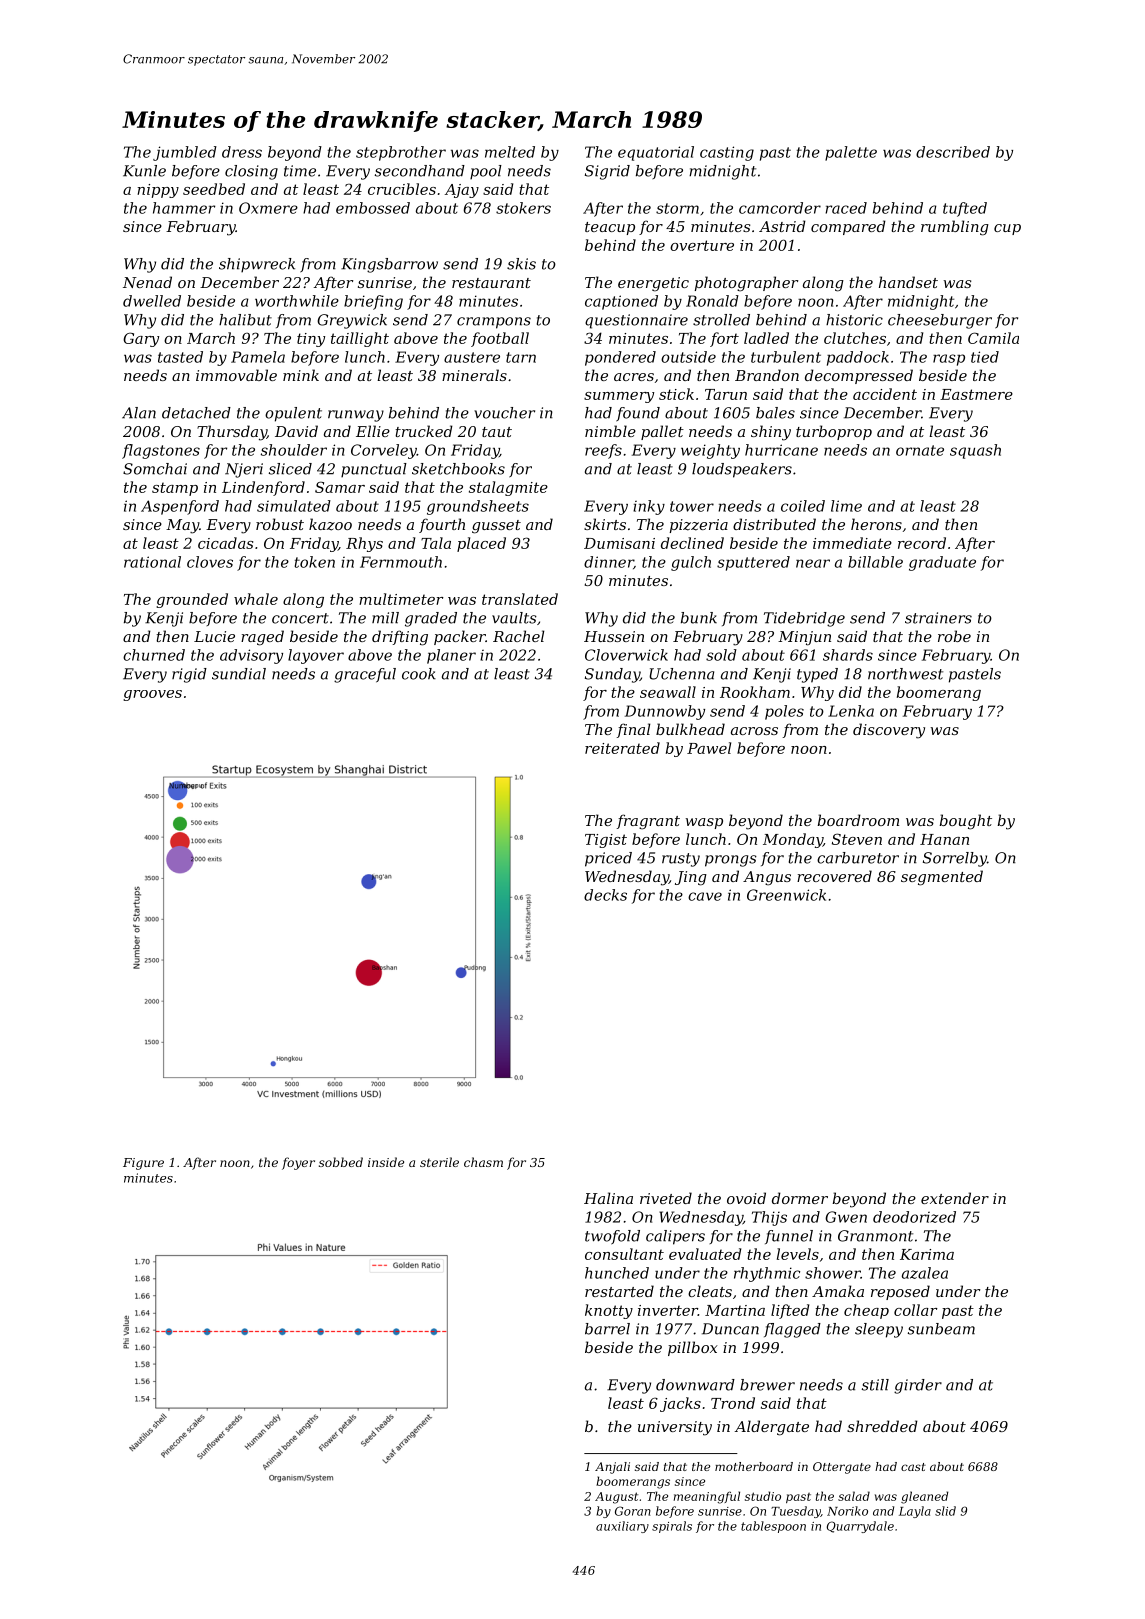 The height and width of the page is (1619, 1145). What do you see at coordinates (152, 695) in the page?
I see `grooves` at bounding box center [152, 695].
